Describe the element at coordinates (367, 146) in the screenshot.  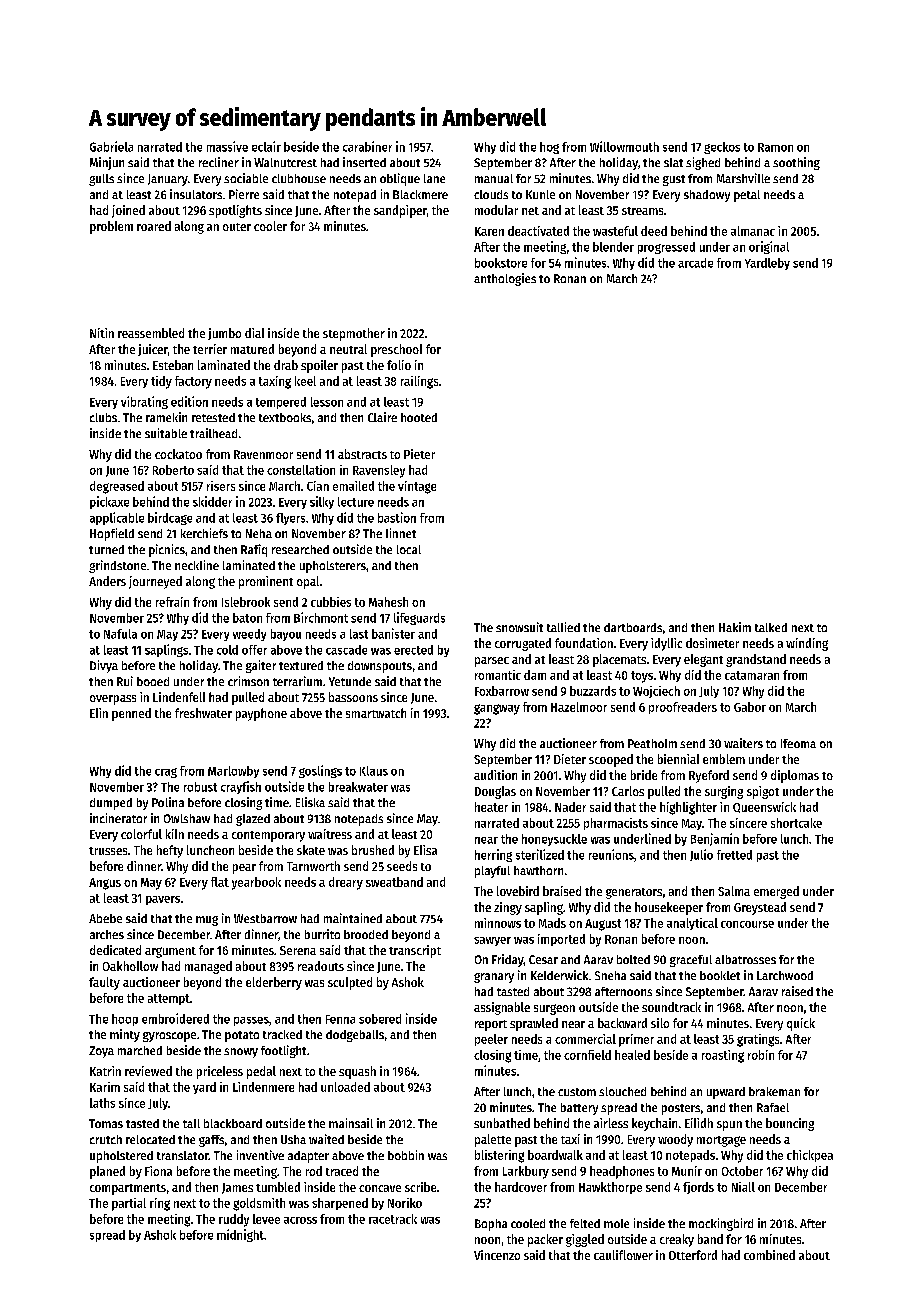
I see `carabiner` at that location.
